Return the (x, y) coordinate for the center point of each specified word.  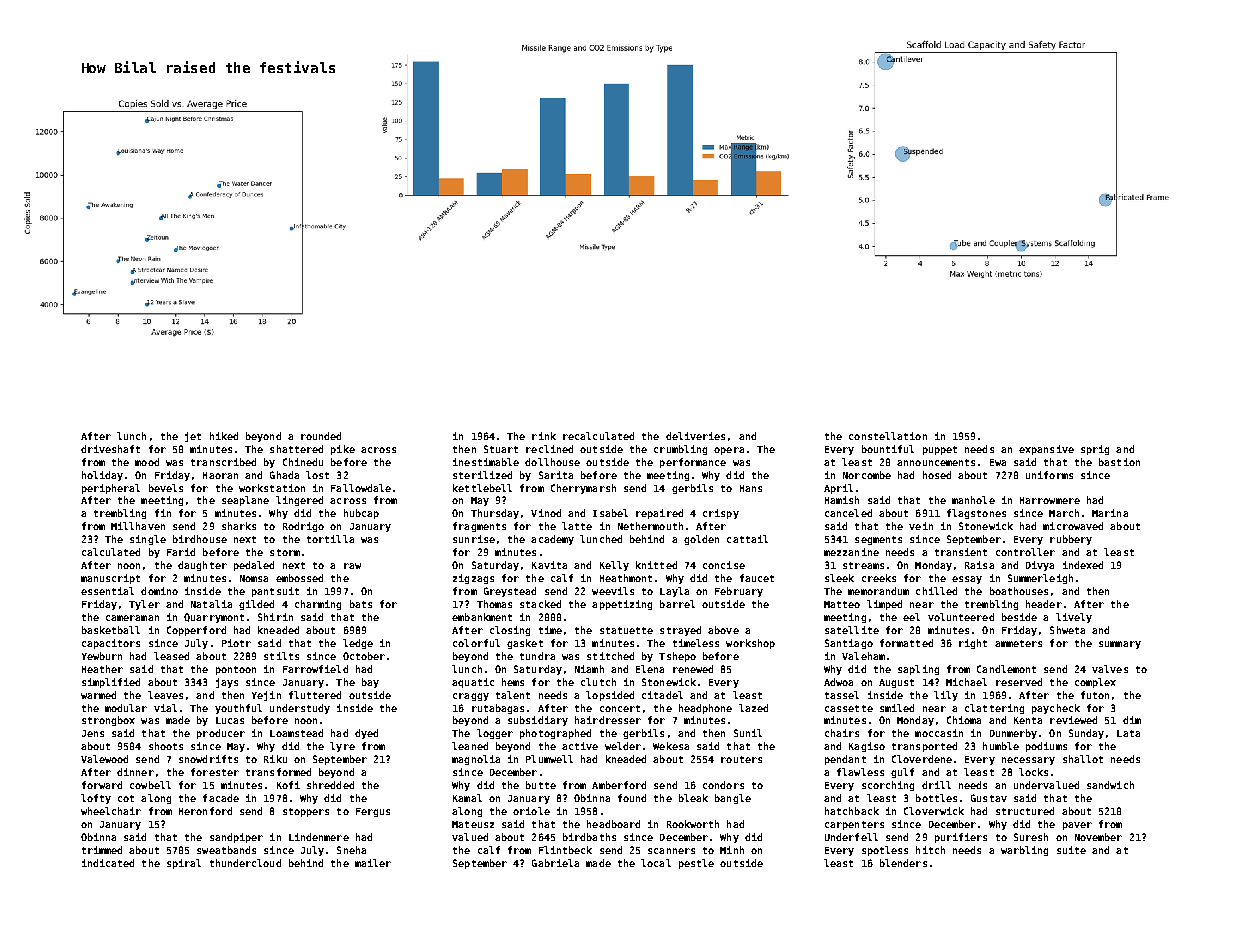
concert (620, 708)
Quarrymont (214, 618)
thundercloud (245, 863)
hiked (224, 436)
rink (544, 436)
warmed (98, 695)
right (973, 644)
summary (1120, 645)
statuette (626, 630)
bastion (1119, 462)
